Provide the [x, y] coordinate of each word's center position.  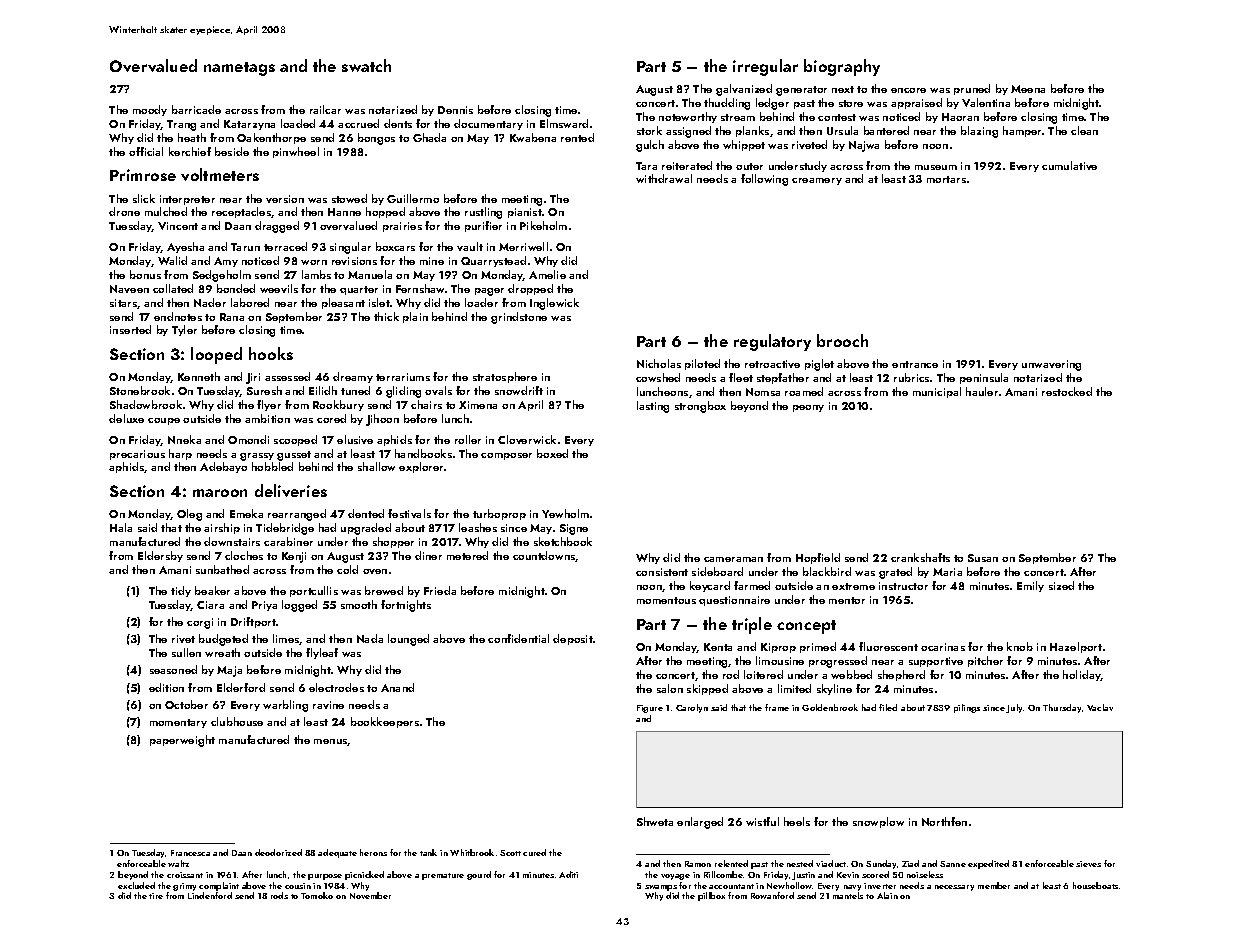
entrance [915, 364]
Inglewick [554, 304]
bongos [376, 139]
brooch [842, 340]
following [764, 180]
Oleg [189, 515]
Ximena [478, 405]
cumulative [1069, 165]
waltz [178, 863]
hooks [271, 353]
